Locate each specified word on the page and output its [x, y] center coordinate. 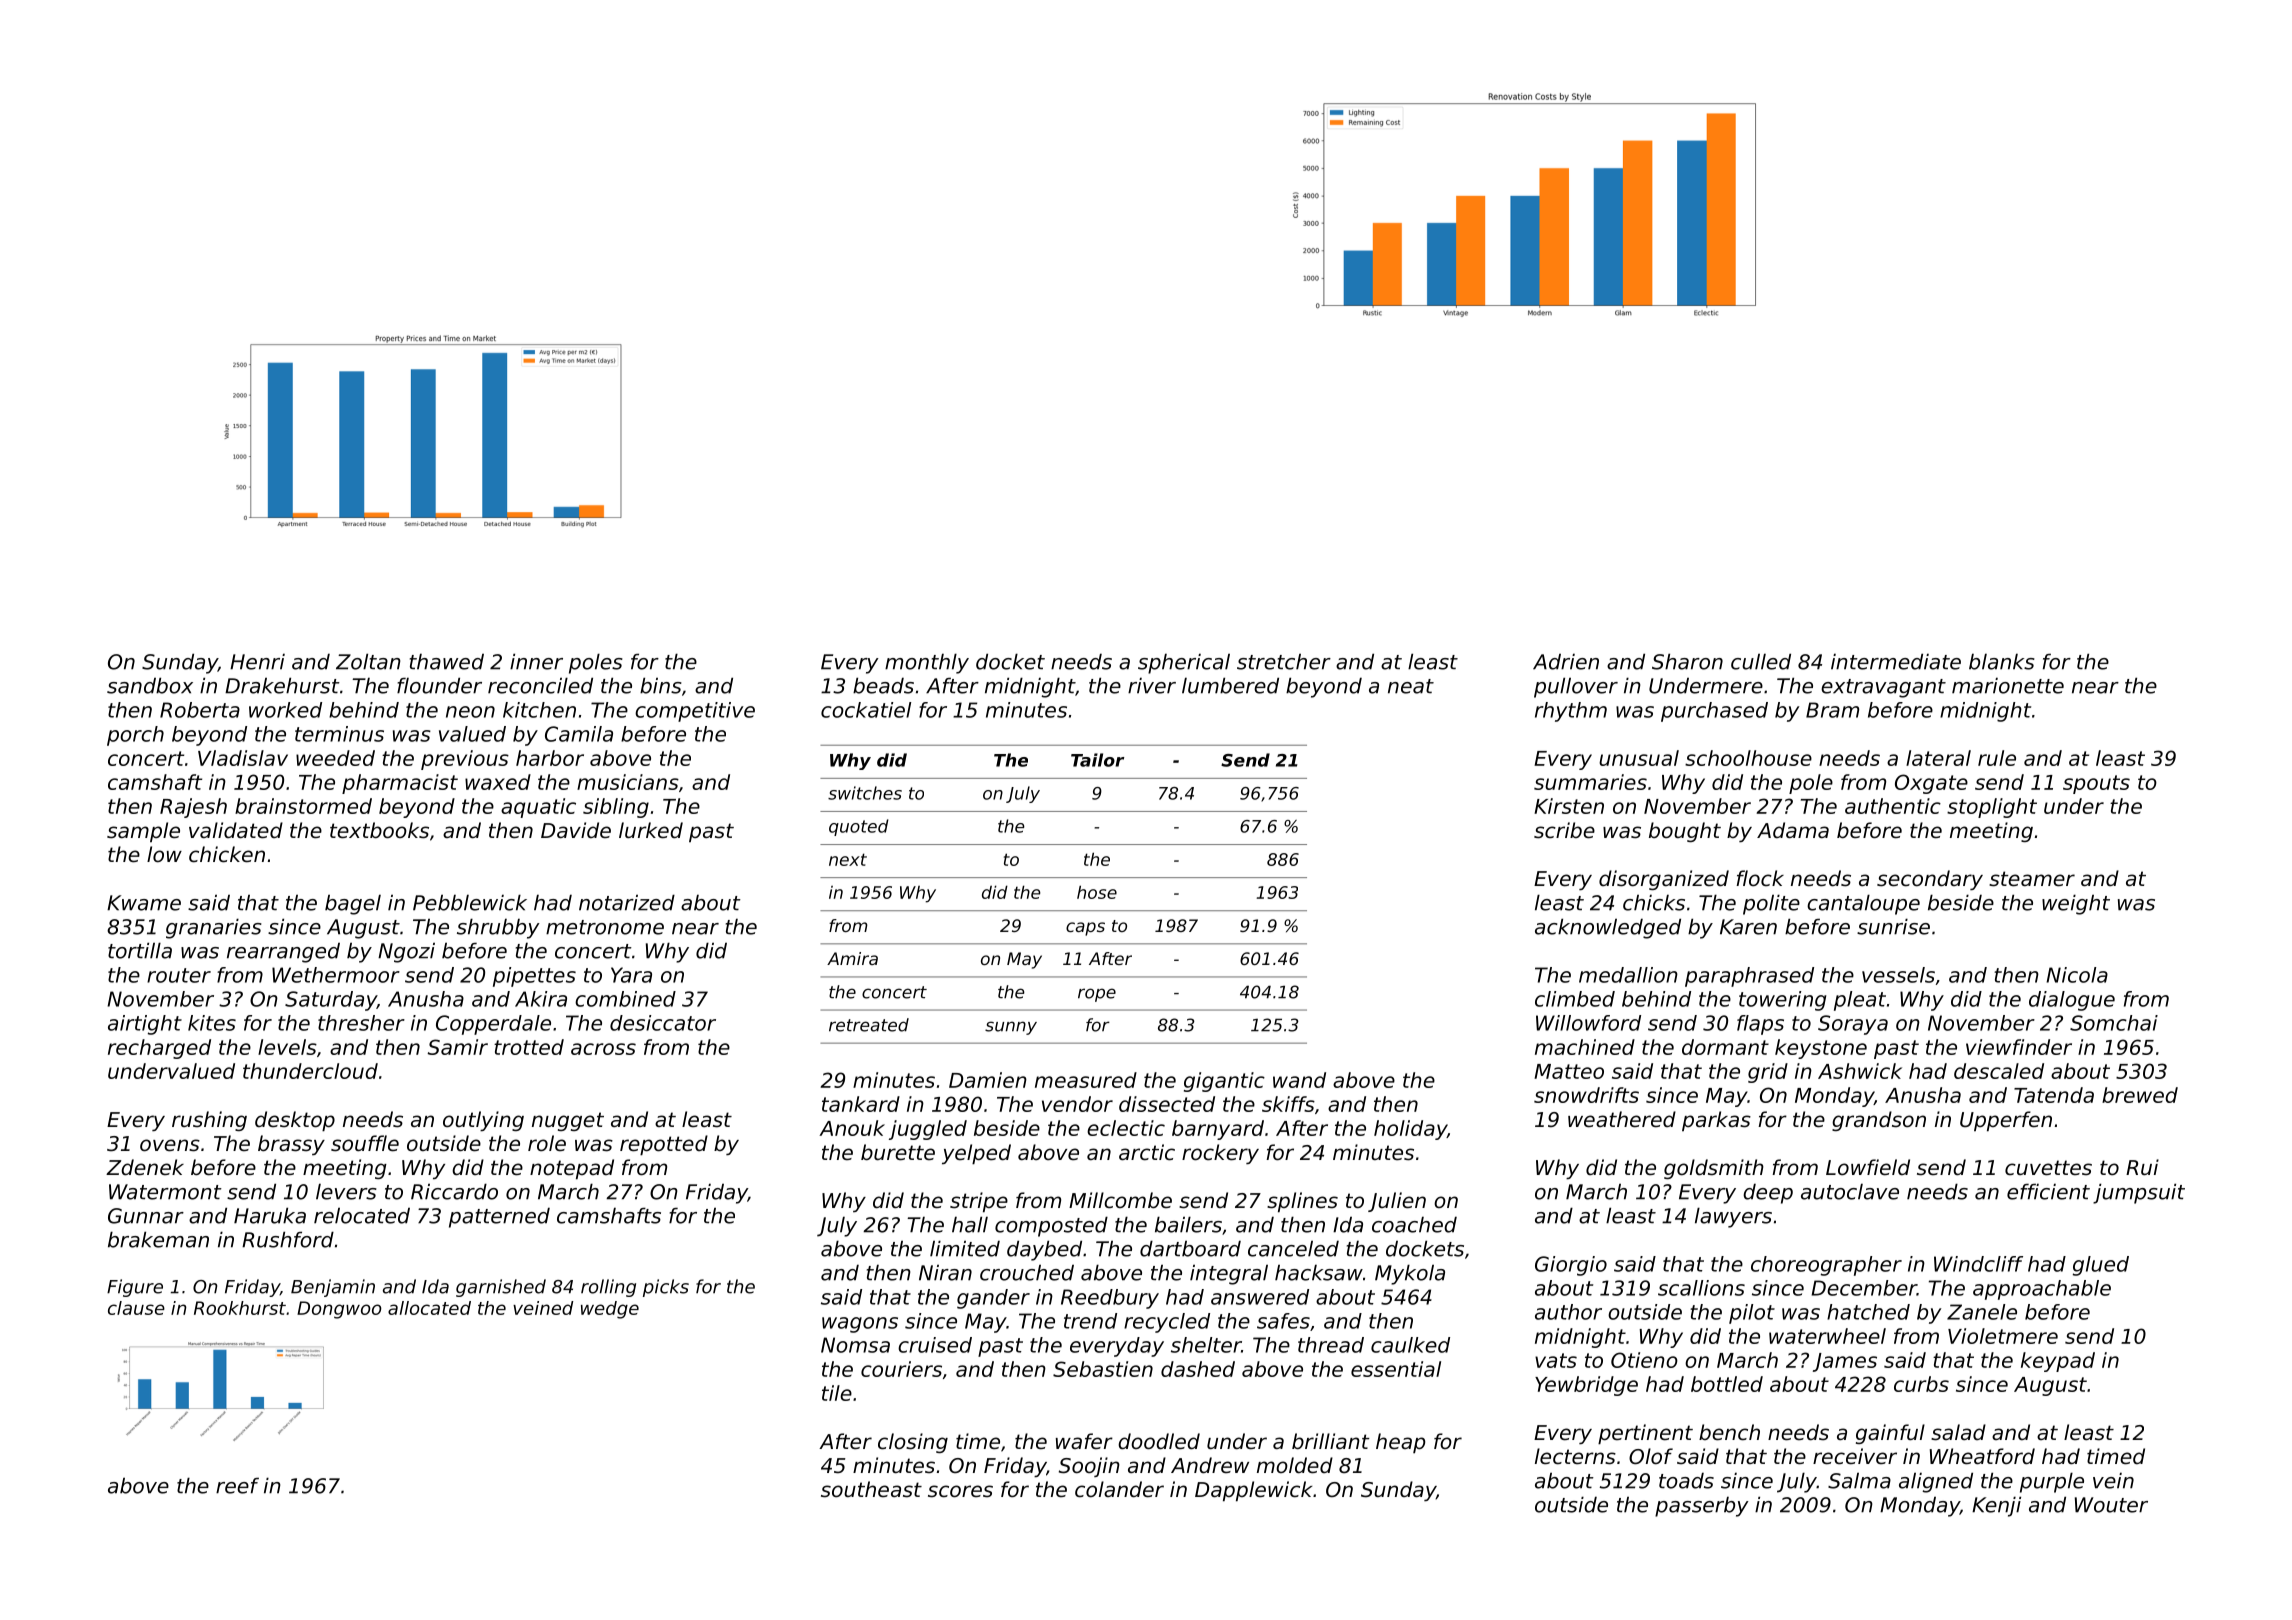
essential [1396, 1369]
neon [470, 712]
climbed [1575, 999]
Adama [1793, 830]
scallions [1701, 1288]
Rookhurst [240, 1308]
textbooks [379, 830]
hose [1097, 892]
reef [237, 1486]
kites [212, 1023]
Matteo [1569, 1071]
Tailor [1097, 760]
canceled [1293, 1248]
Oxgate [1931, 784]
